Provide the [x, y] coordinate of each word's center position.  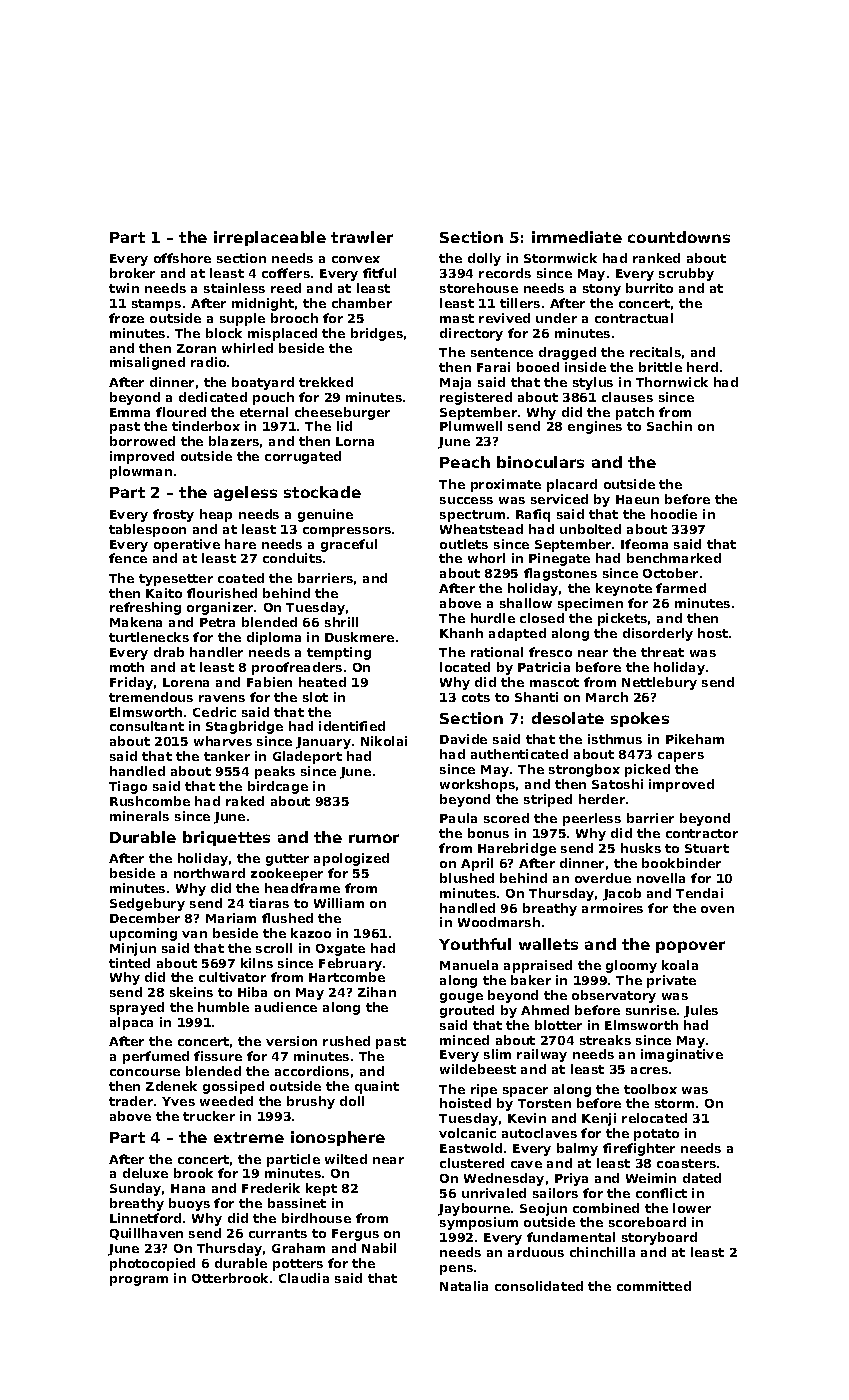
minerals [139, 816]
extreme [249, 1137]
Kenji [599, 1119]
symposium [479, 1223]
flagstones [560, 574]
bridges [377, 334]
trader [131, 1101]
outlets [464, 544]
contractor [702, 833]
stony [602, 290]
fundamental [571, 1237]
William [339, 903]
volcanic [467, 1133]
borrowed [142, 441]
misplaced [282, 334]
